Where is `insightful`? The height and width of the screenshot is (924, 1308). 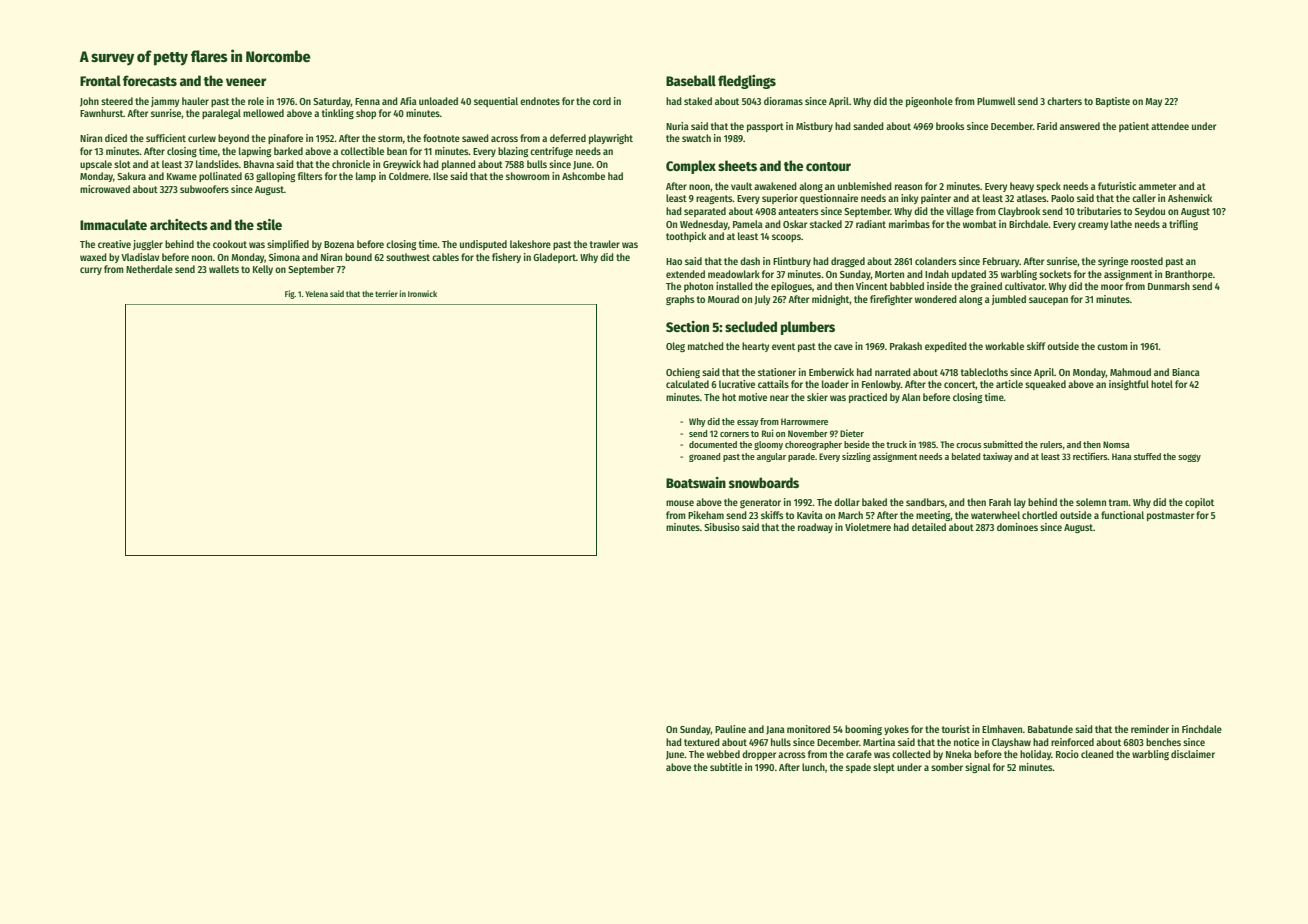
insightful is located at coordinates (1129, 385).
